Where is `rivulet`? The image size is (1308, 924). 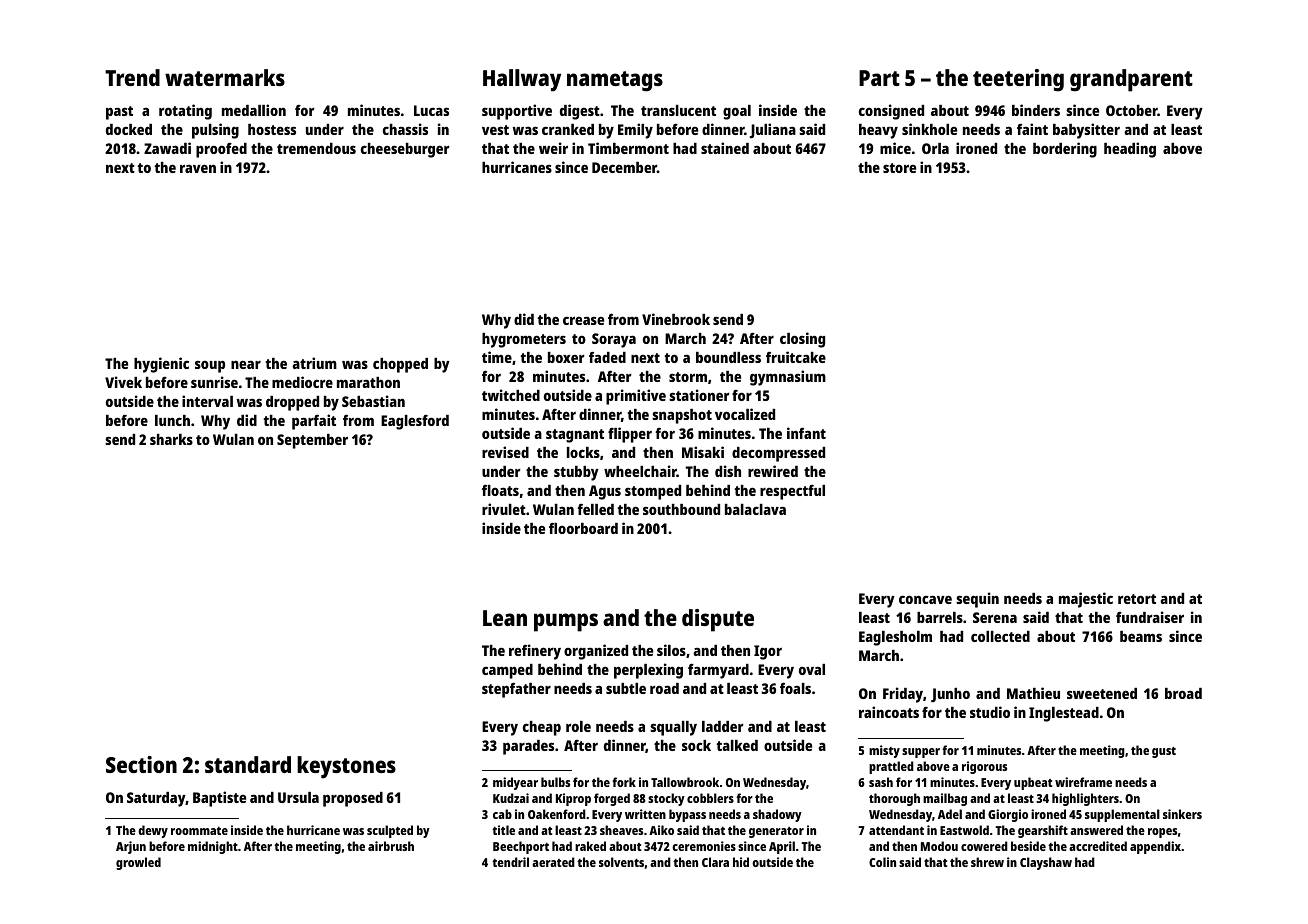 rivulet is located at coordinates (504, 509).
